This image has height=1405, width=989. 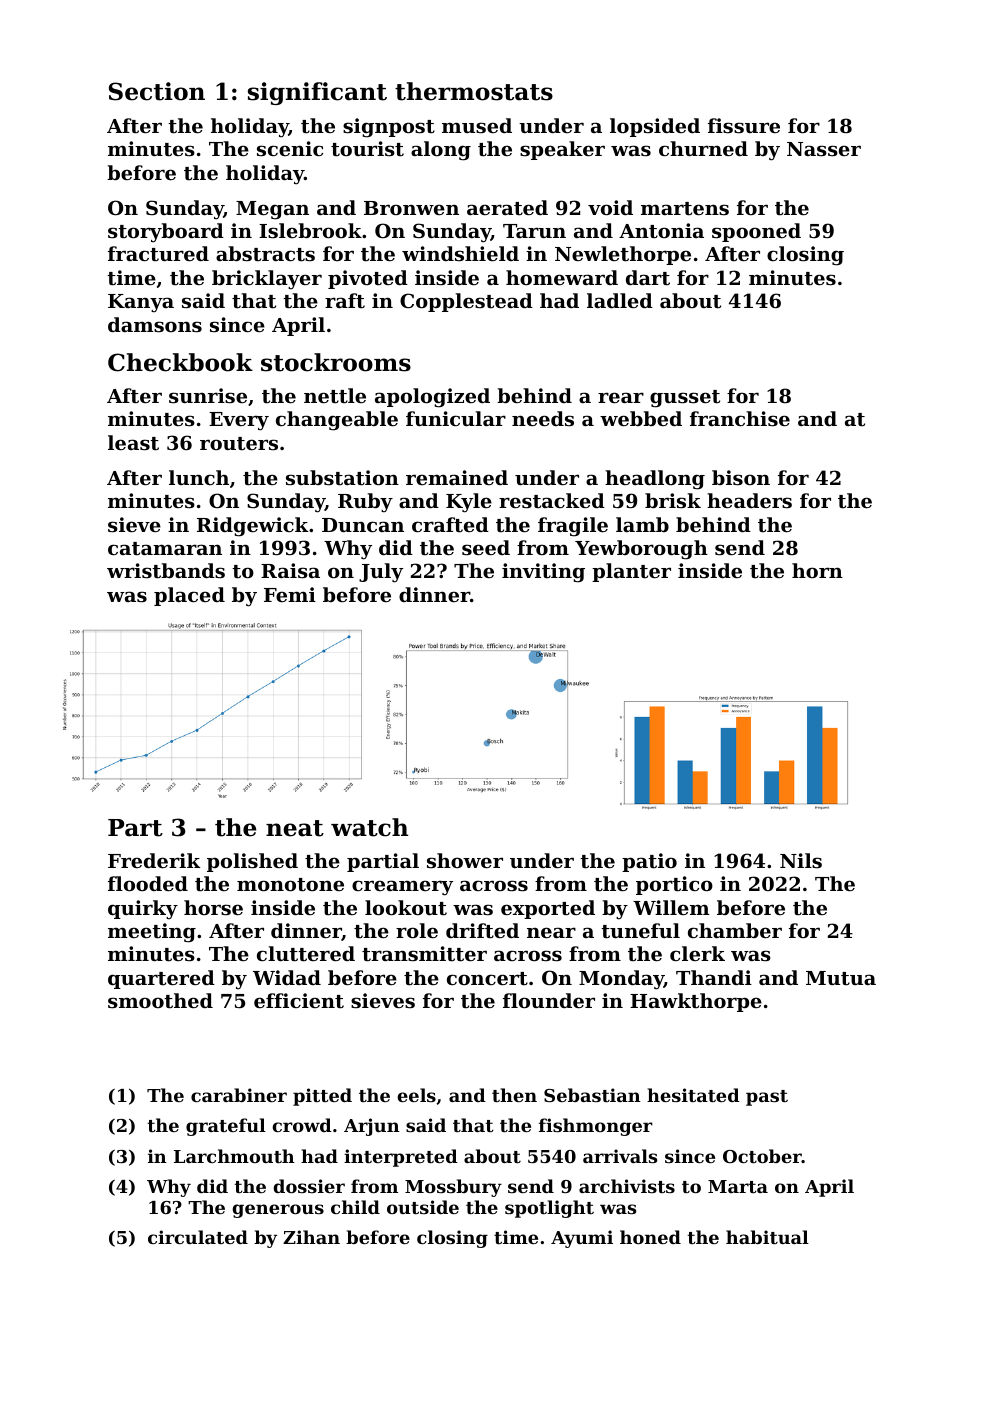 What do you see at coordinates (157, 91) in the image?
I see `Section` at bounding box center [157, 91].
